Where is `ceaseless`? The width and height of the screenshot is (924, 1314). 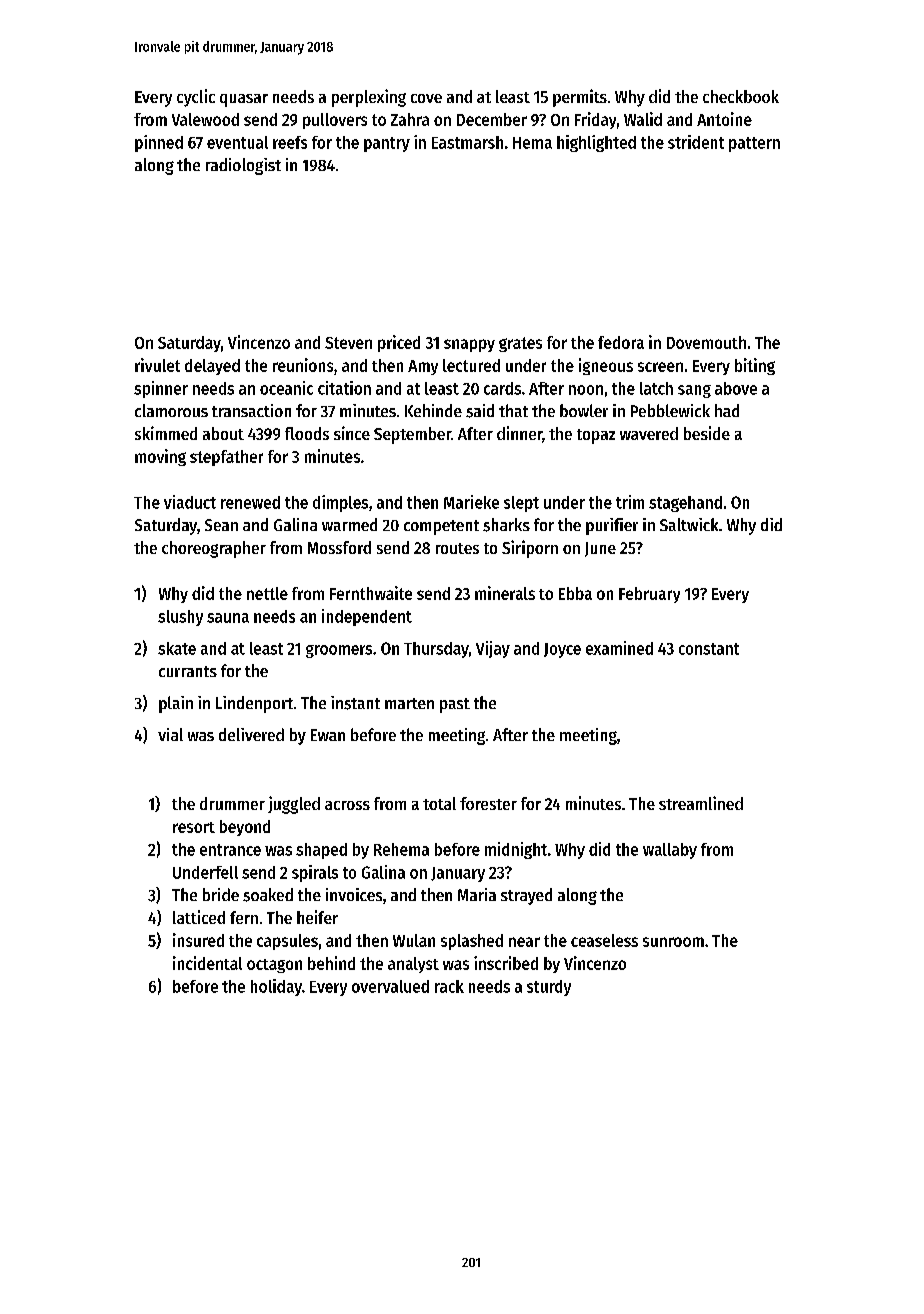 ceaseless is located at coordinates (604, 940).
